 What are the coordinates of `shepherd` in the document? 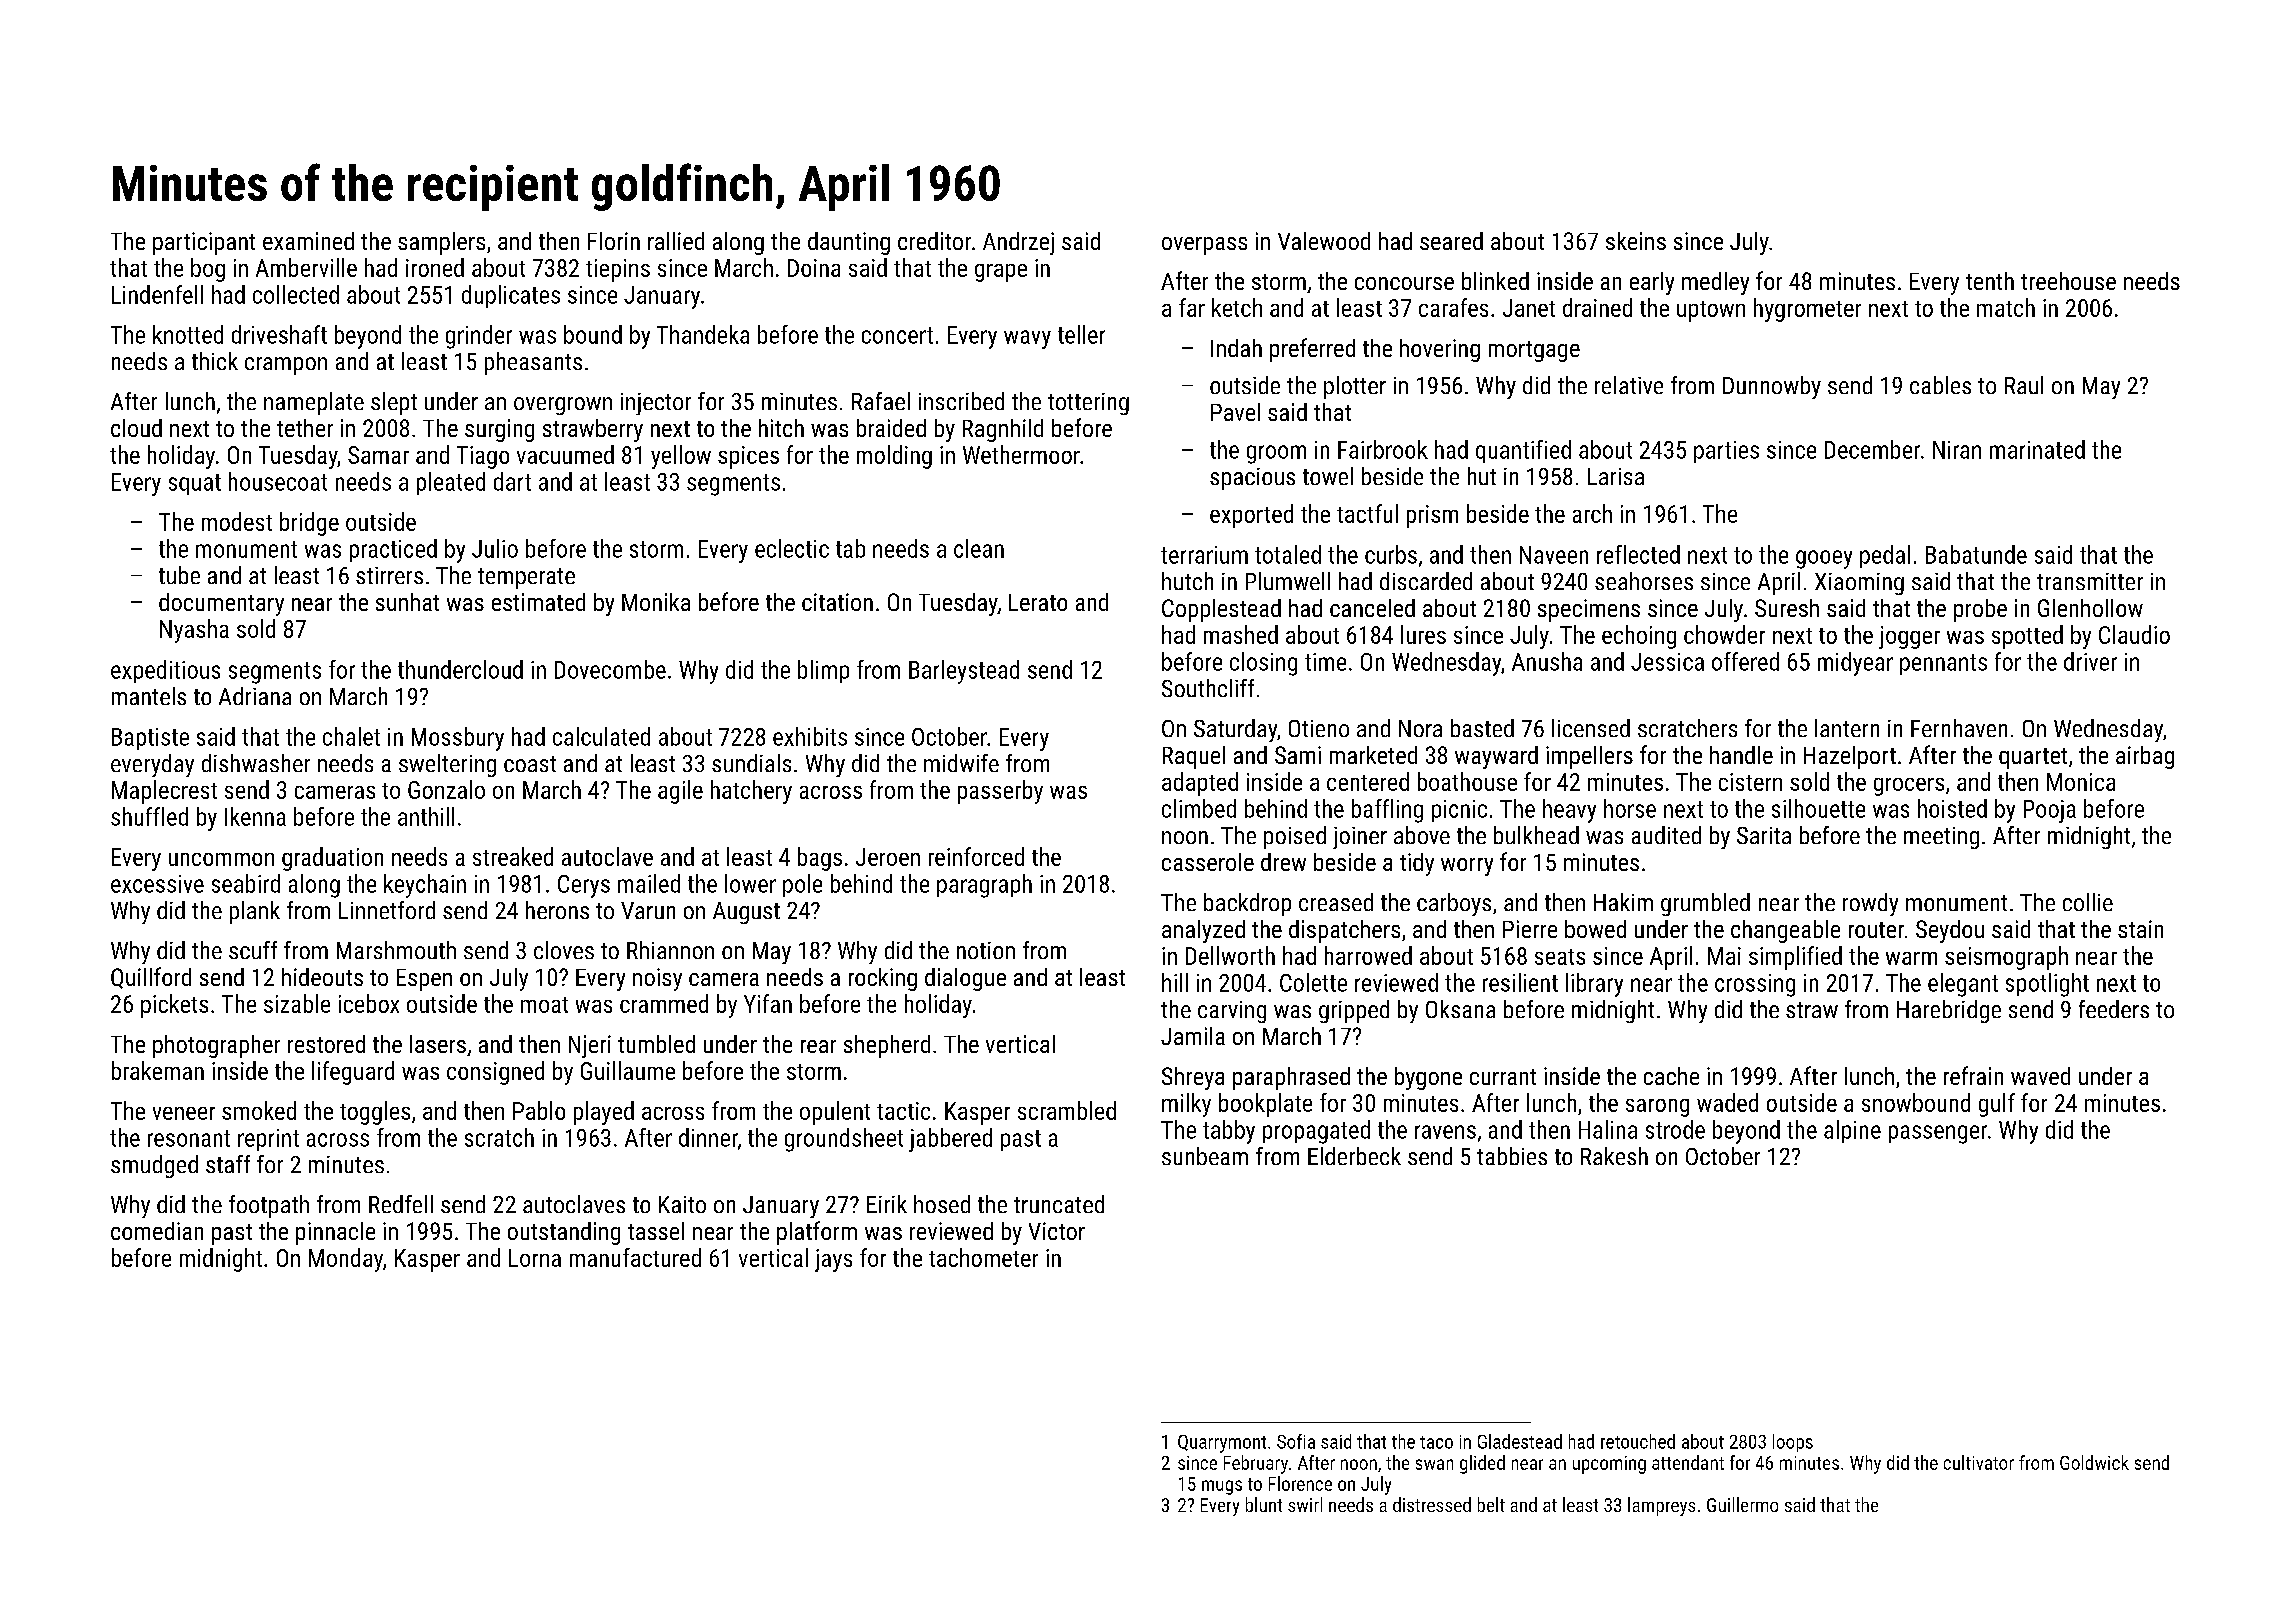 It's located at (887, 1046).
